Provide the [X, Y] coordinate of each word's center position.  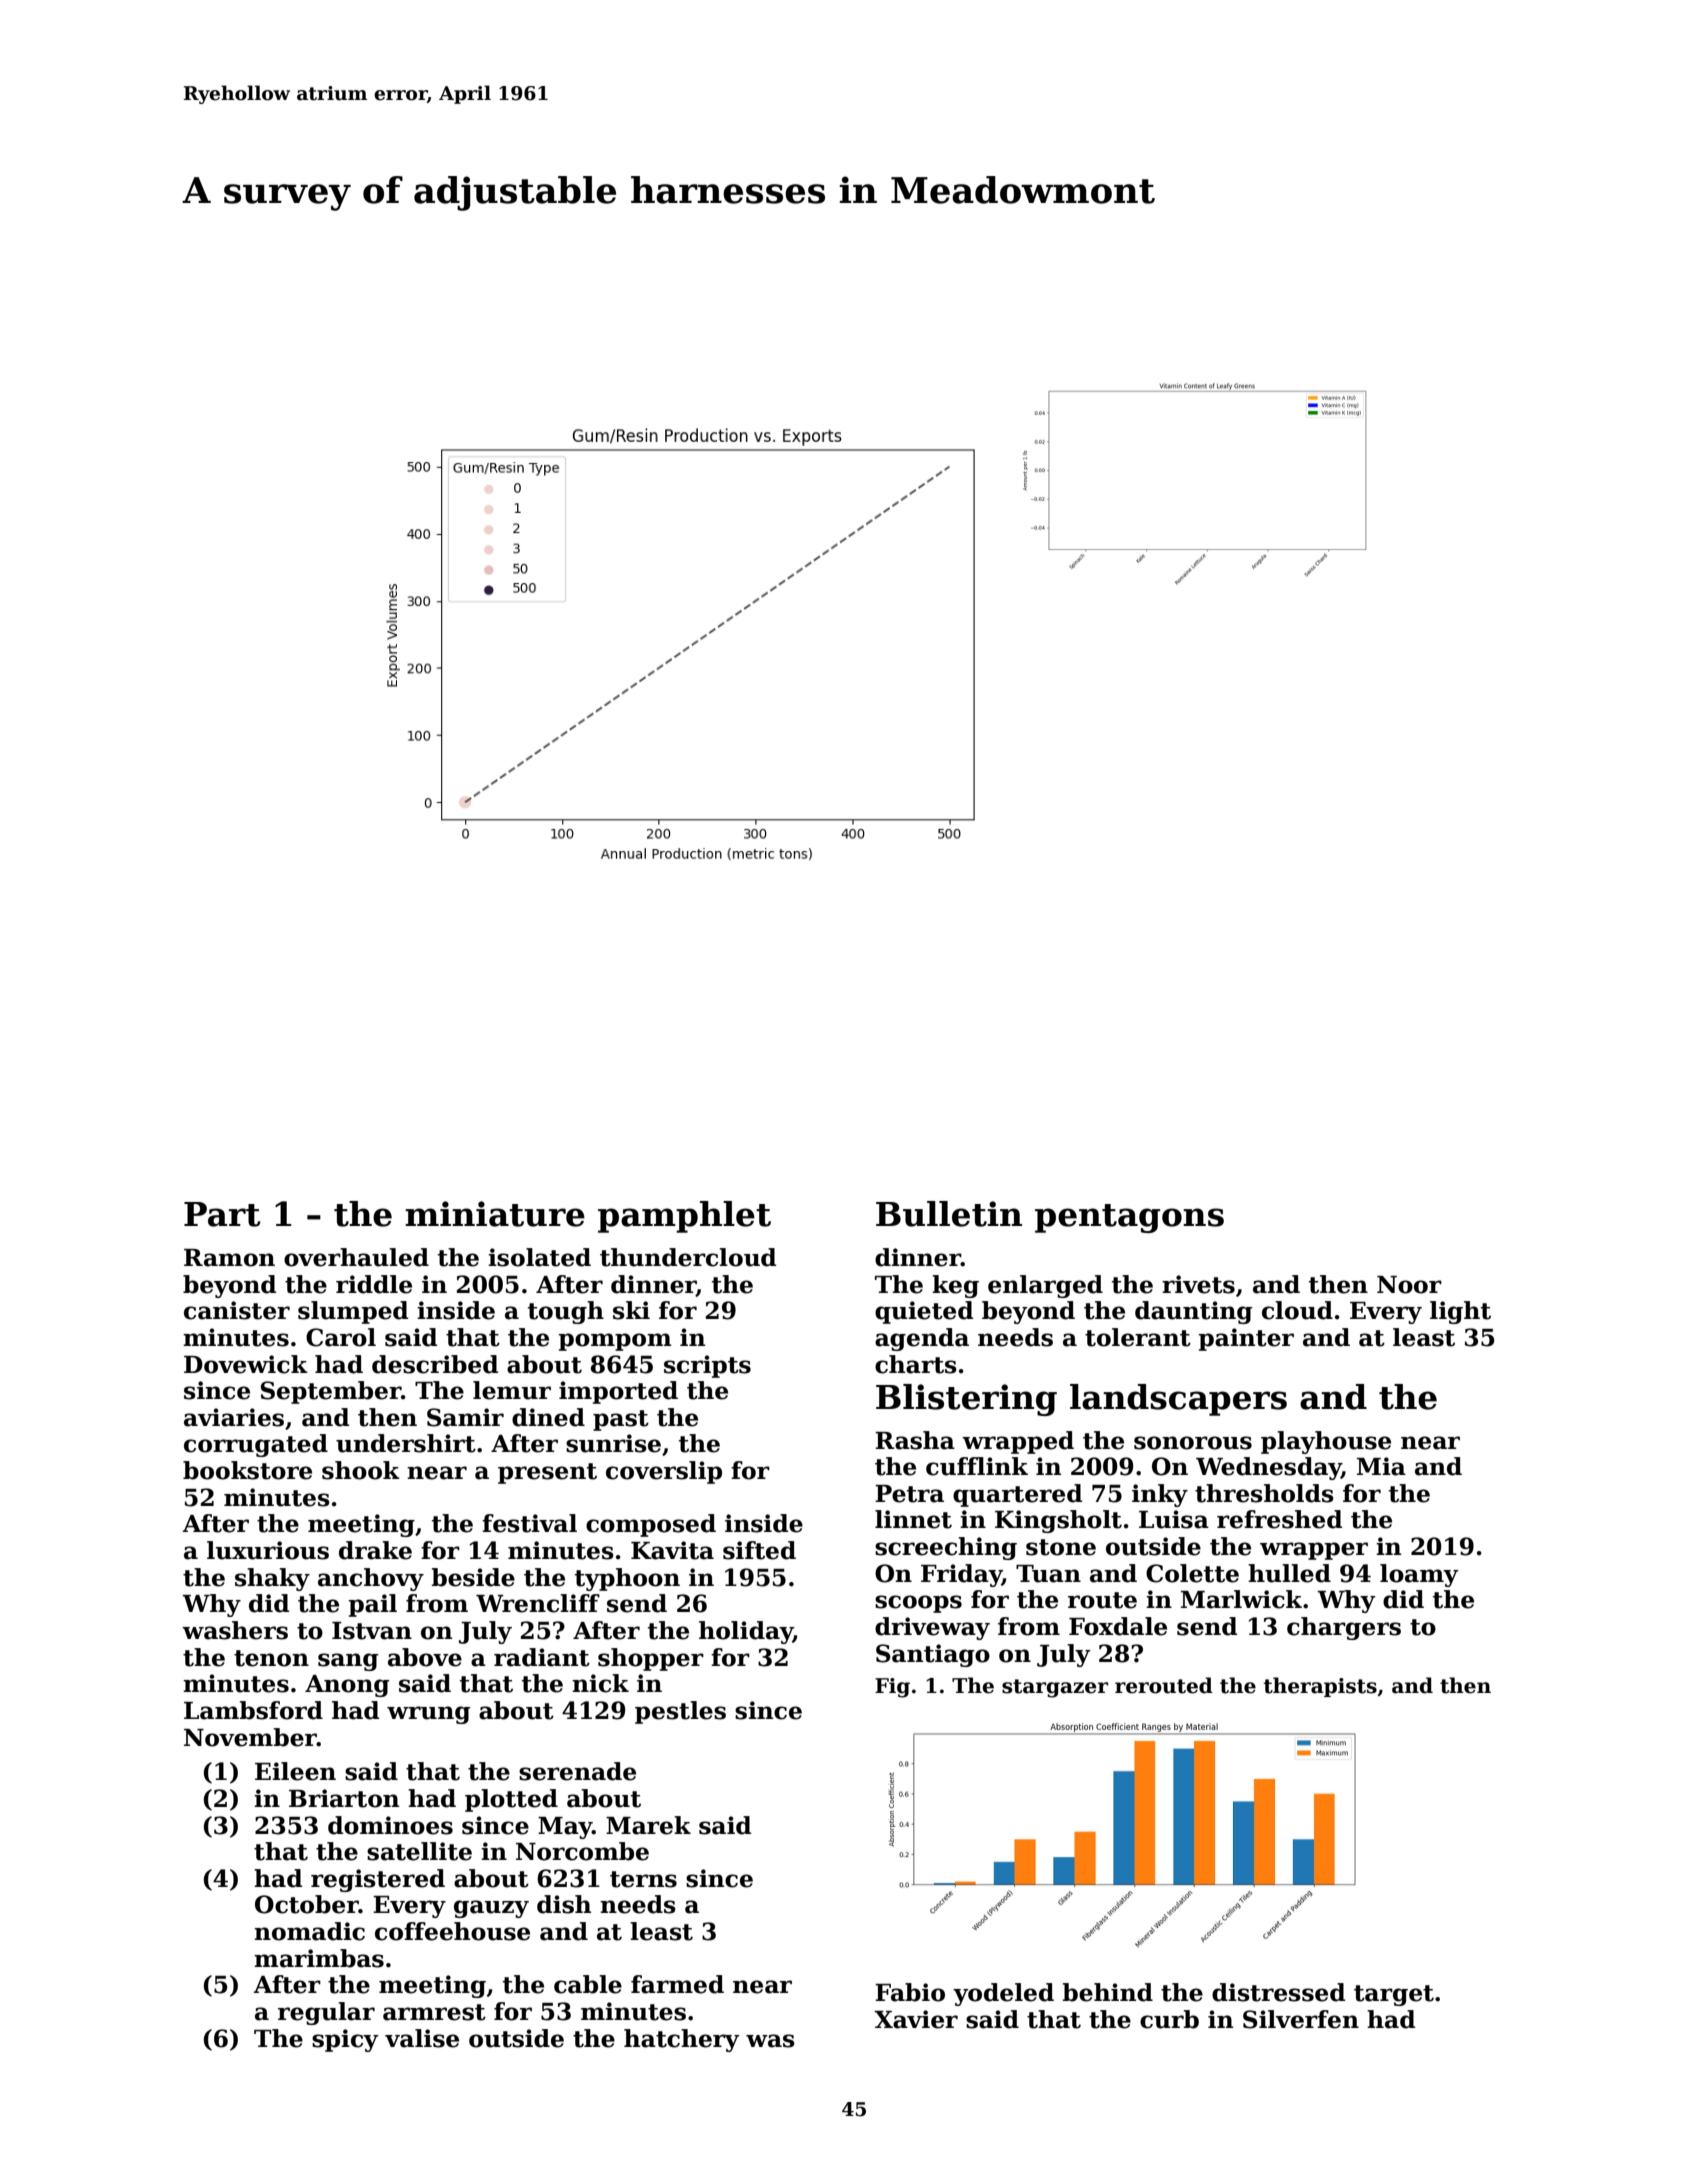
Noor [1409, 1285]
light [1460, 1312]
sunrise [613, 1443]
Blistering [966, 1400]
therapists [1320, 1687]
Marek [648, 1825]
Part [222, 1214]
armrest [434, 2012]
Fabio [910, 1992]
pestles [680, 1712]
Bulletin [949, 1214]
